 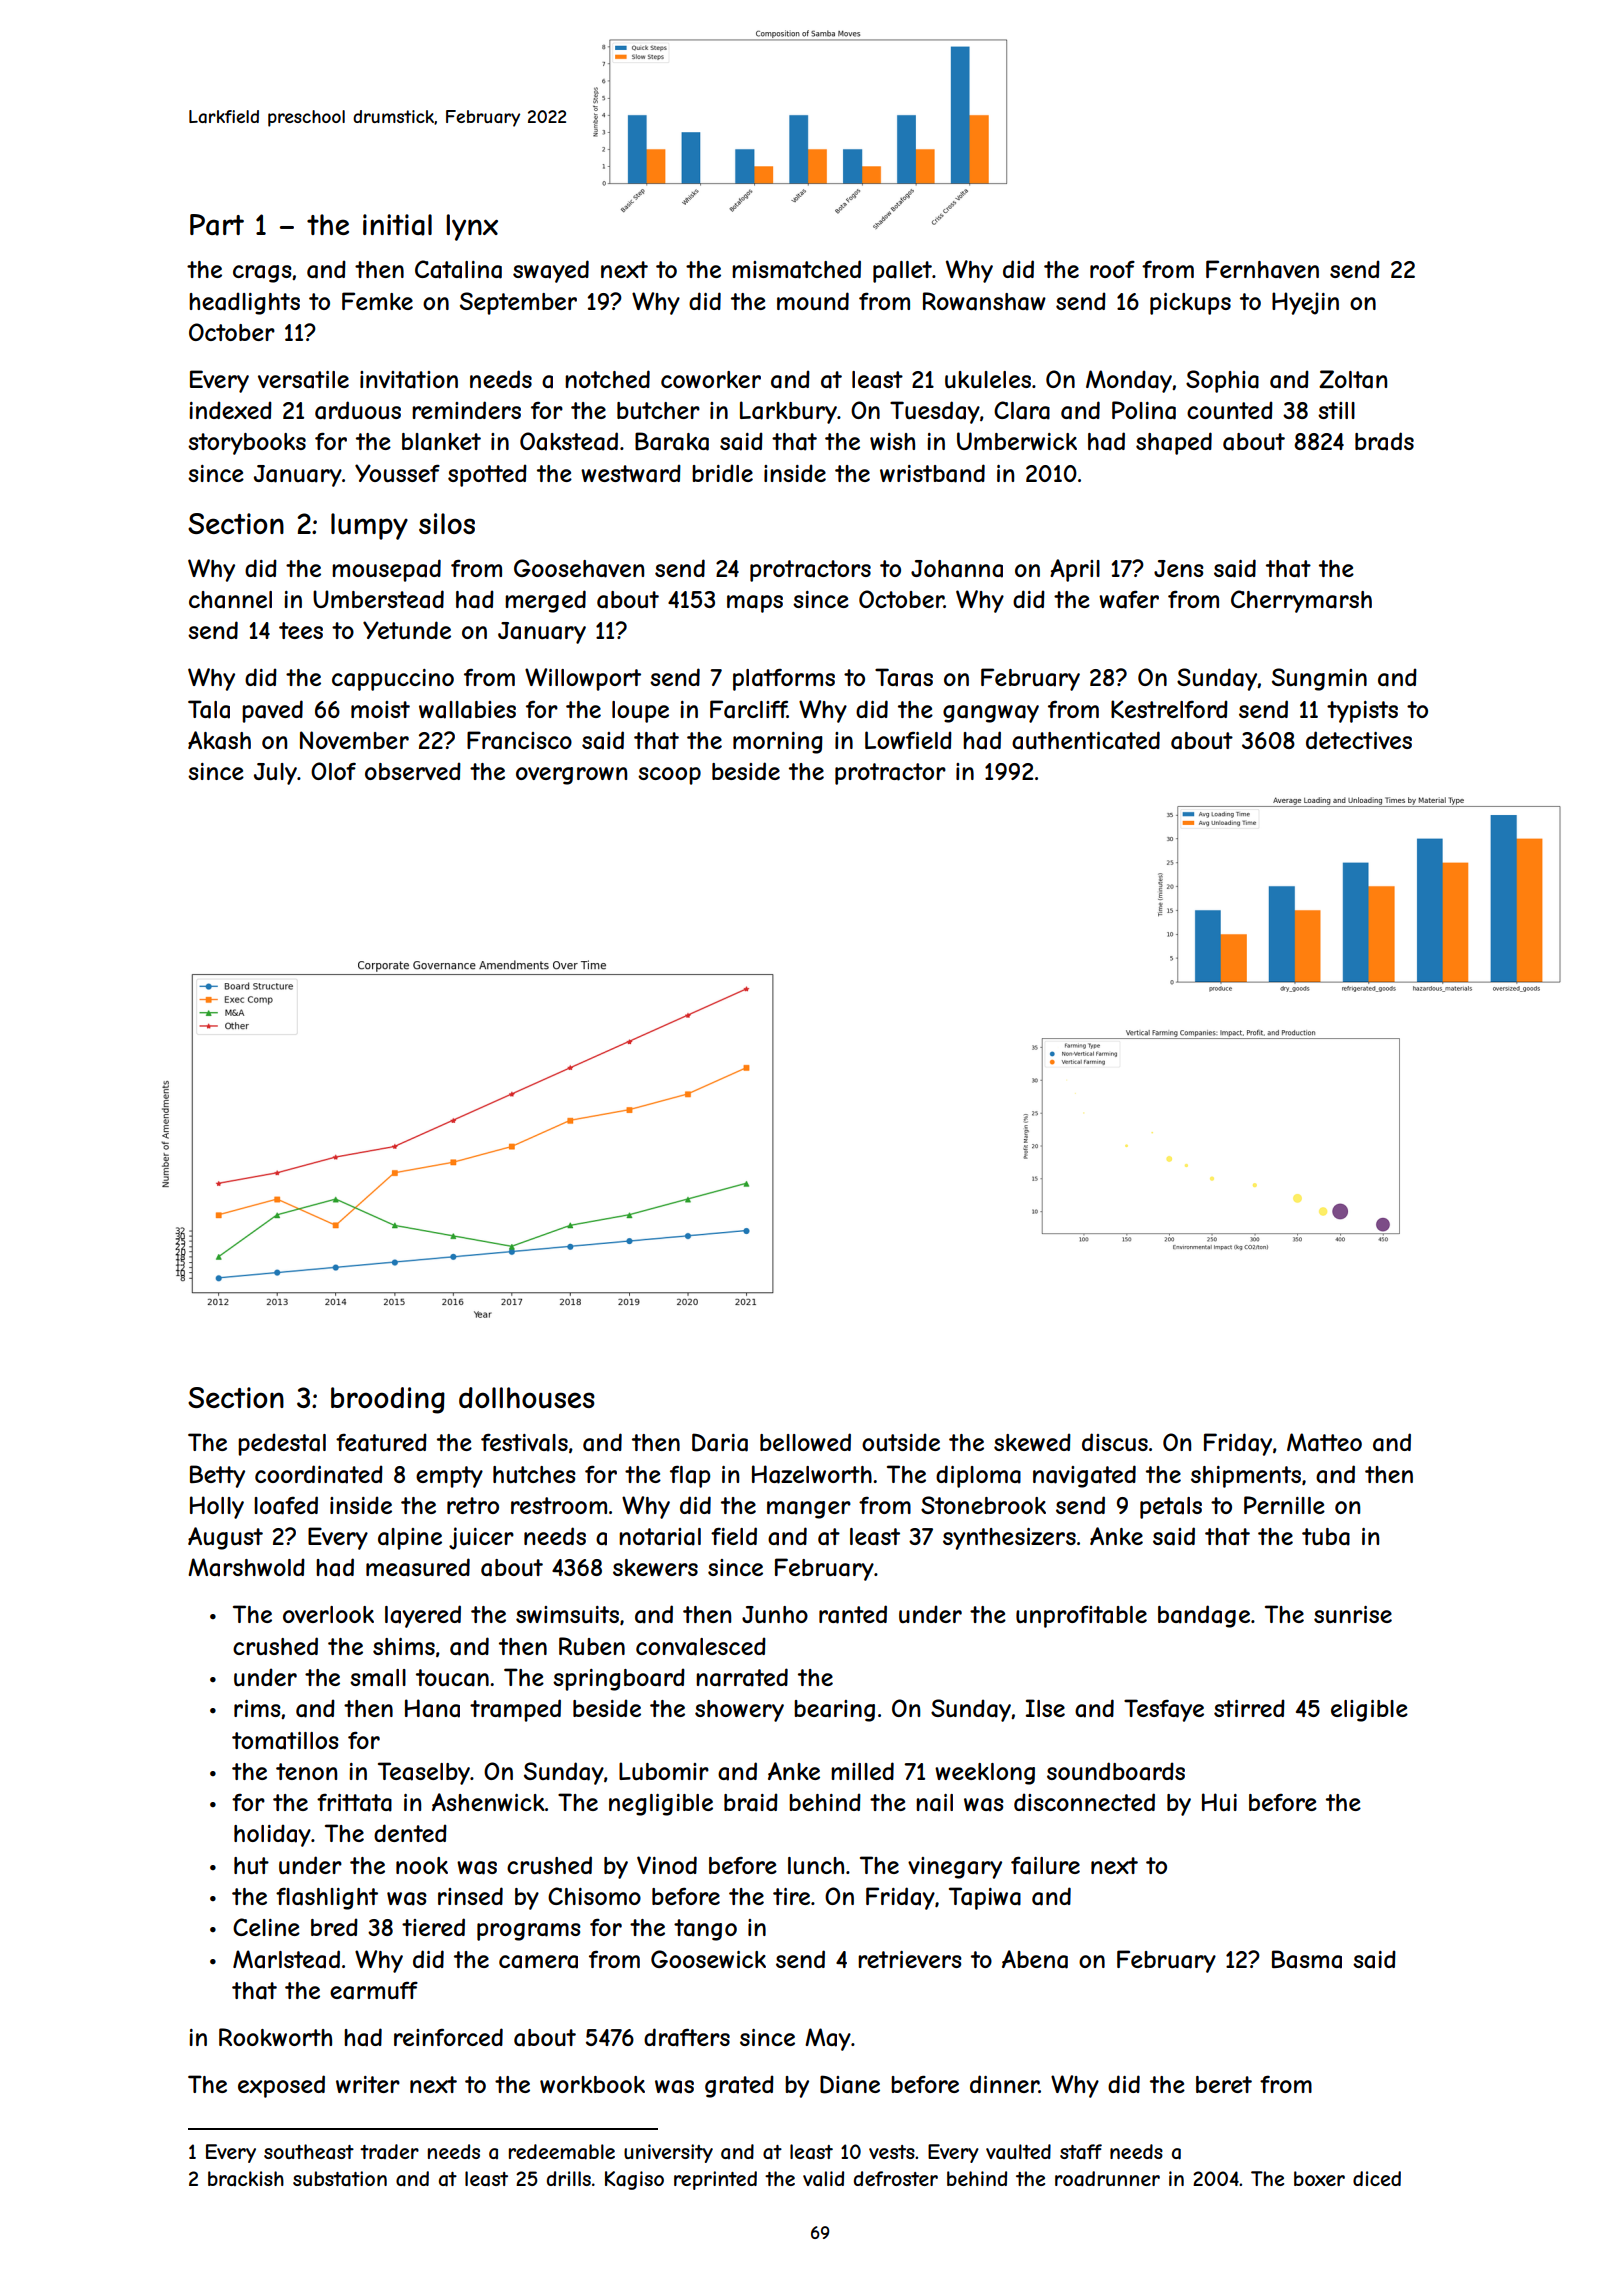 I want to click on flap, so click(x=690, y=1476).
